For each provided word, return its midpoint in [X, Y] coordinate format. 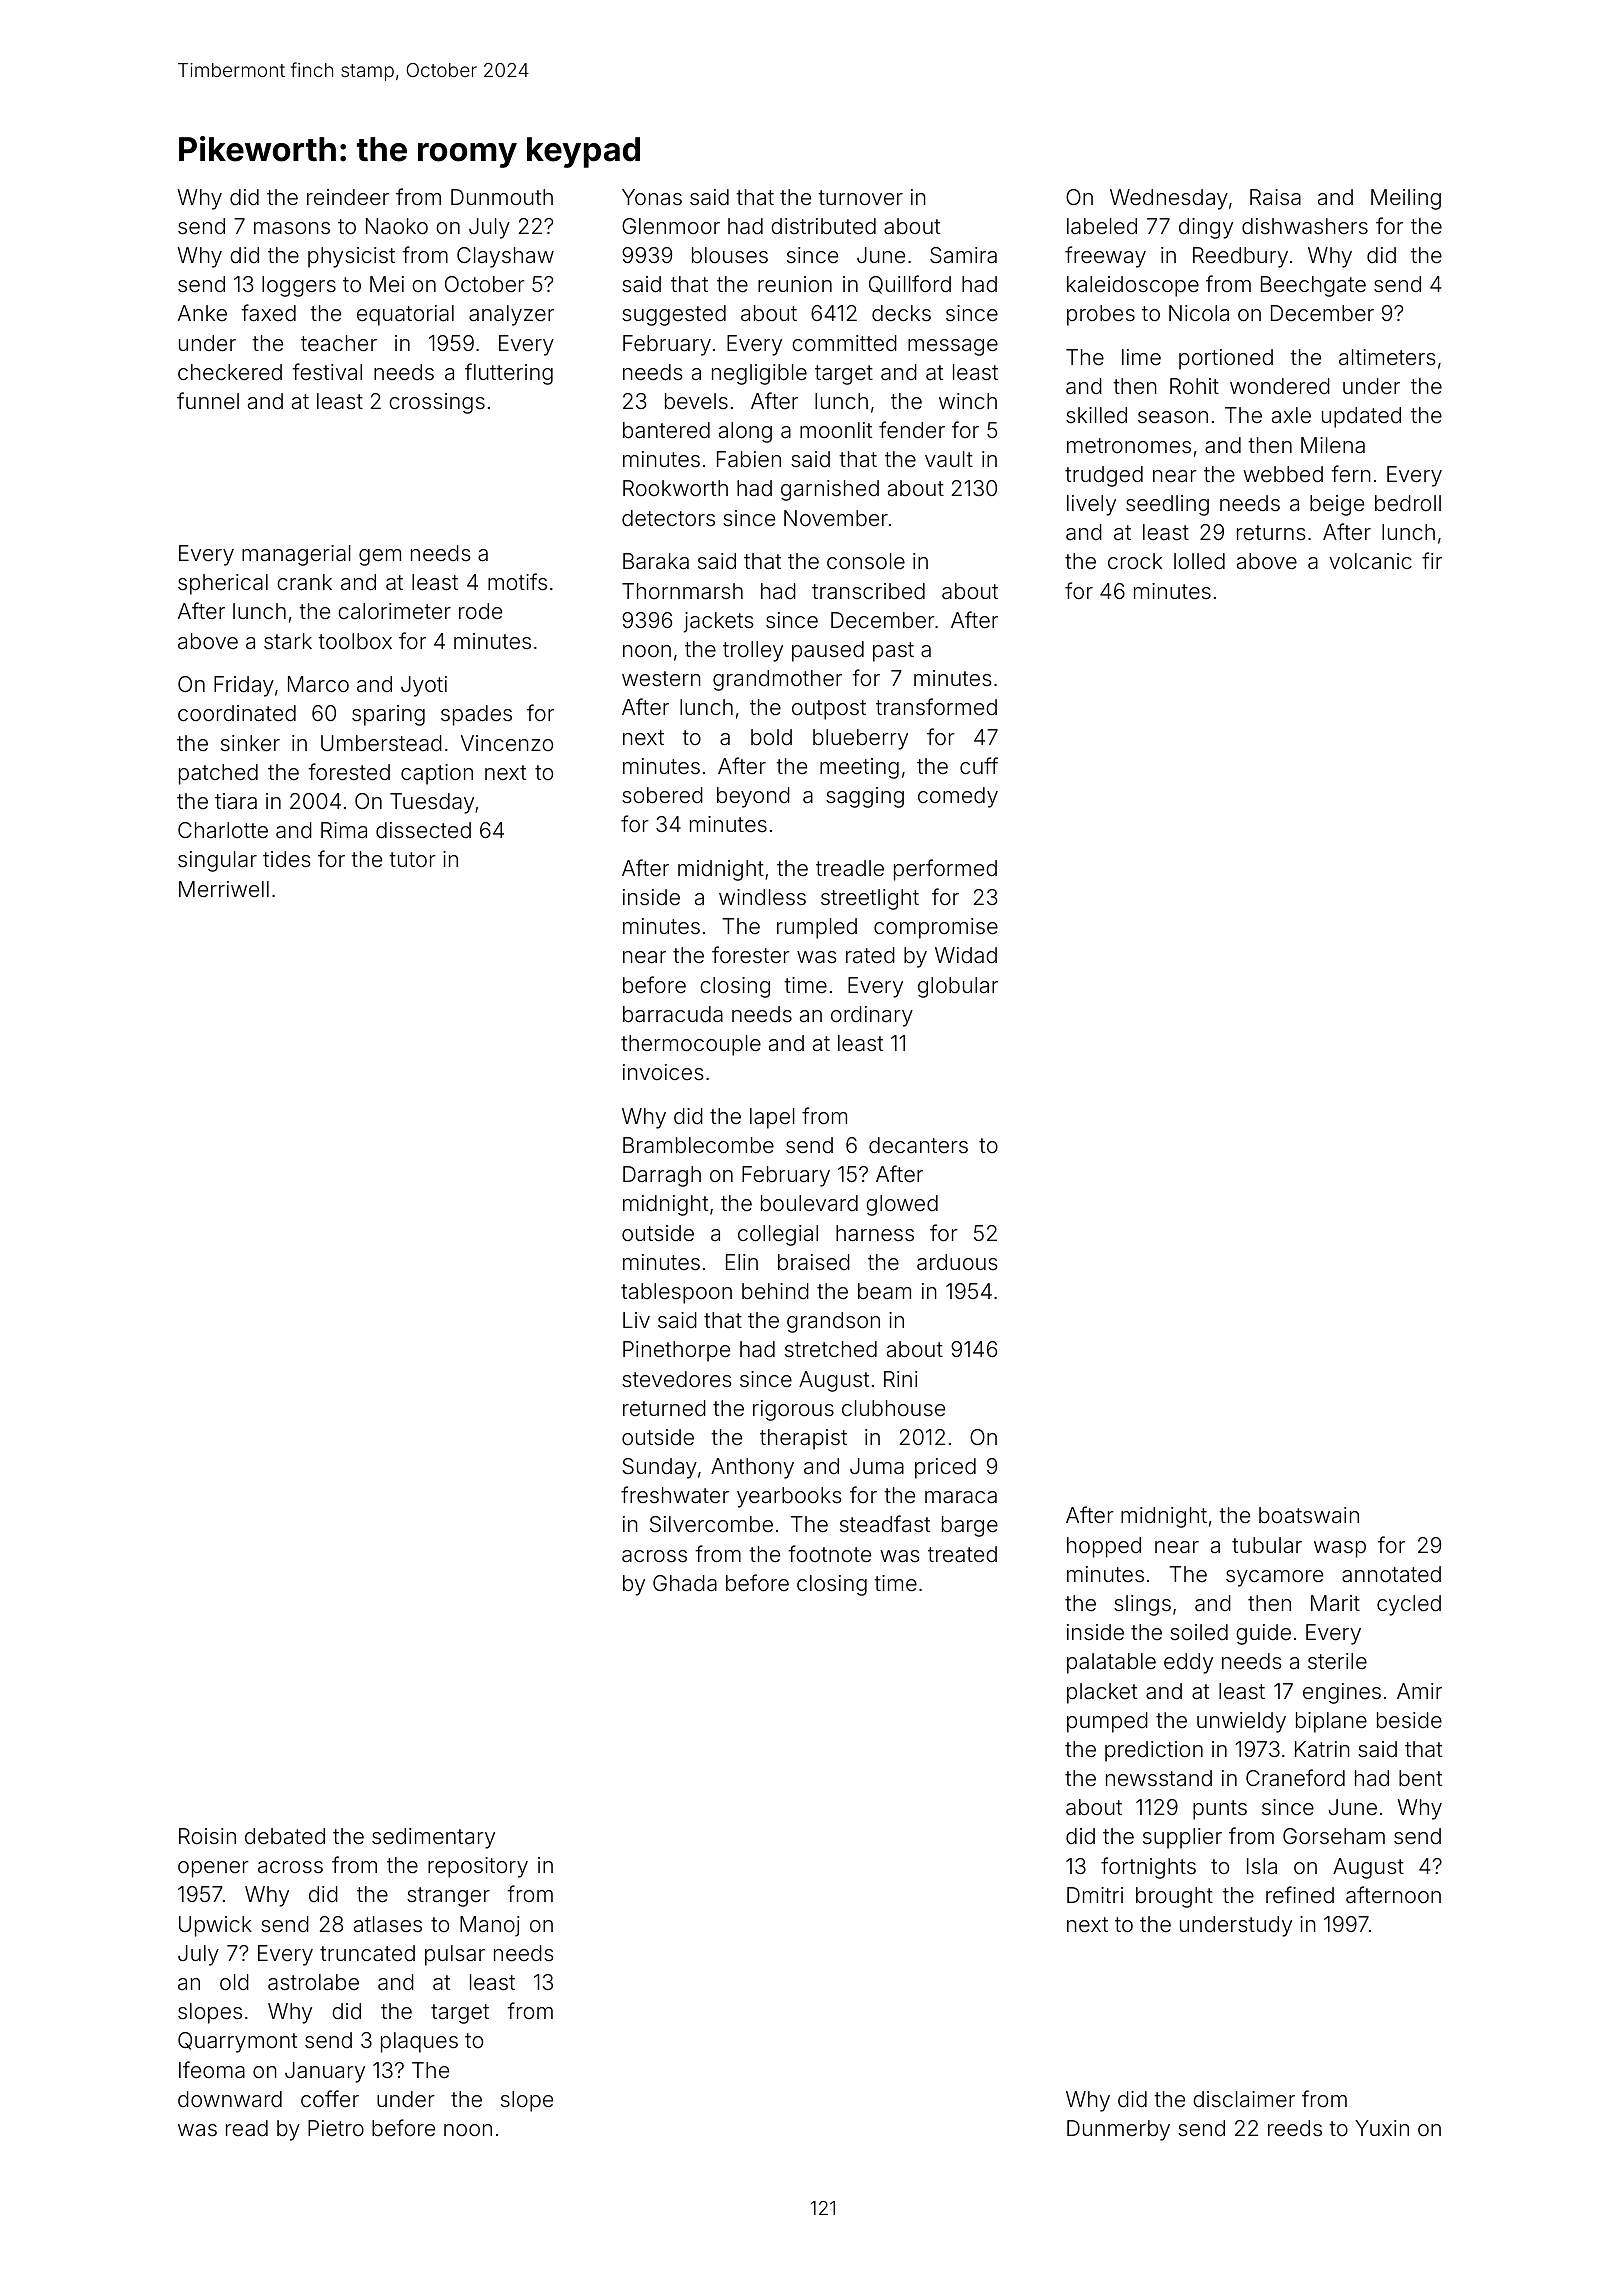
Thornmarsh [682, 591]
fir [1432, 560]
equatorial [405, 315]
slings [1142, 1605]
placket [1102, 1693]
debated [285, 1836]
